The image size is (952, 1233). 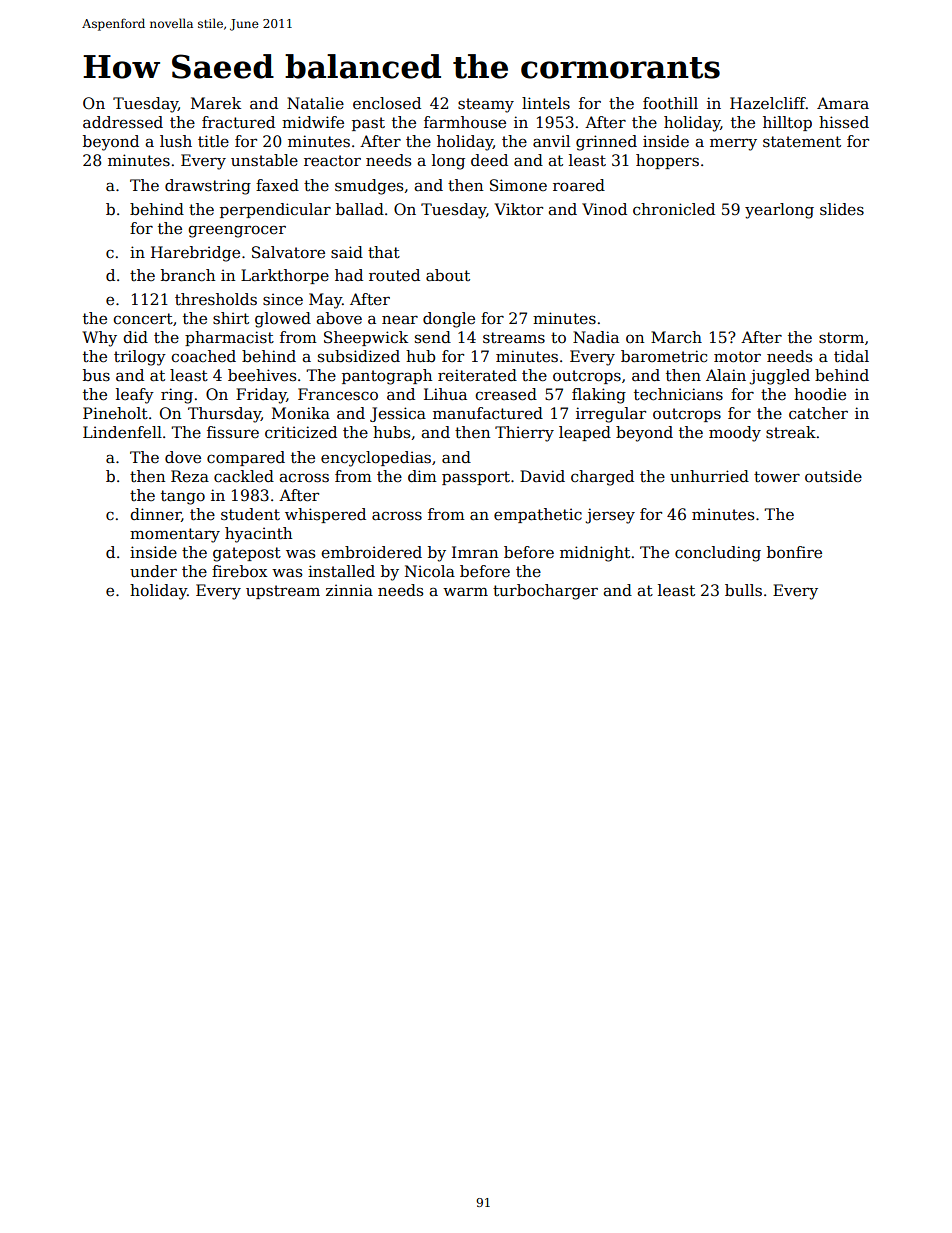 What do you see at coordinates (843, 103) in the screenshot?
I see `Amara` at bounding box center [843, 103].
